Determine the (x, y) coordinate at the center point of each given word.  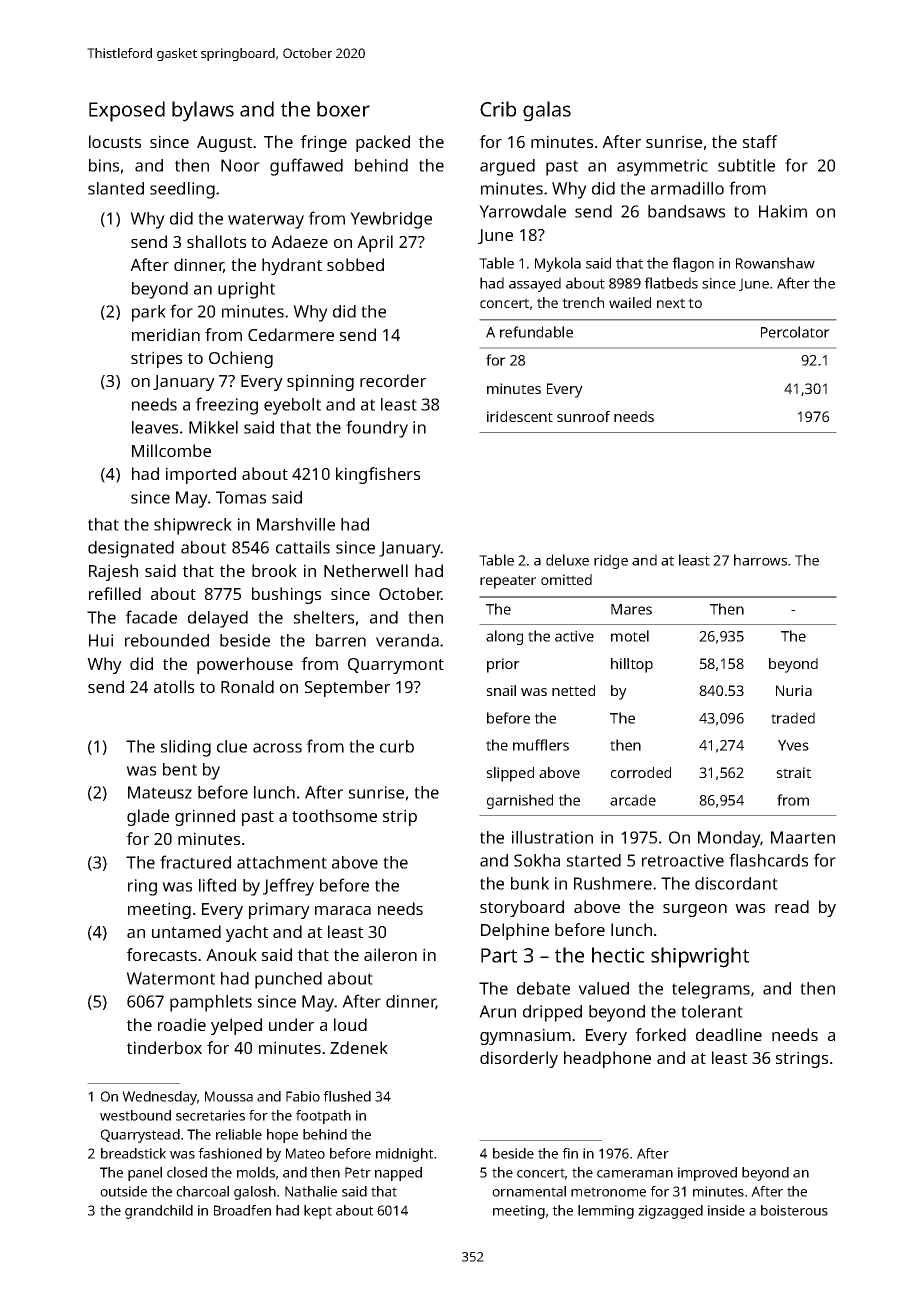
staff (760, 141)
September (347, 688)
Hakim (783, 211)
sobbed (355, 264)
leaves (155, 427)
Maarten (803, 837)
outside (123, 1191)
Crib (498, 109)
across (277, 748)
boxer (343, 109)
